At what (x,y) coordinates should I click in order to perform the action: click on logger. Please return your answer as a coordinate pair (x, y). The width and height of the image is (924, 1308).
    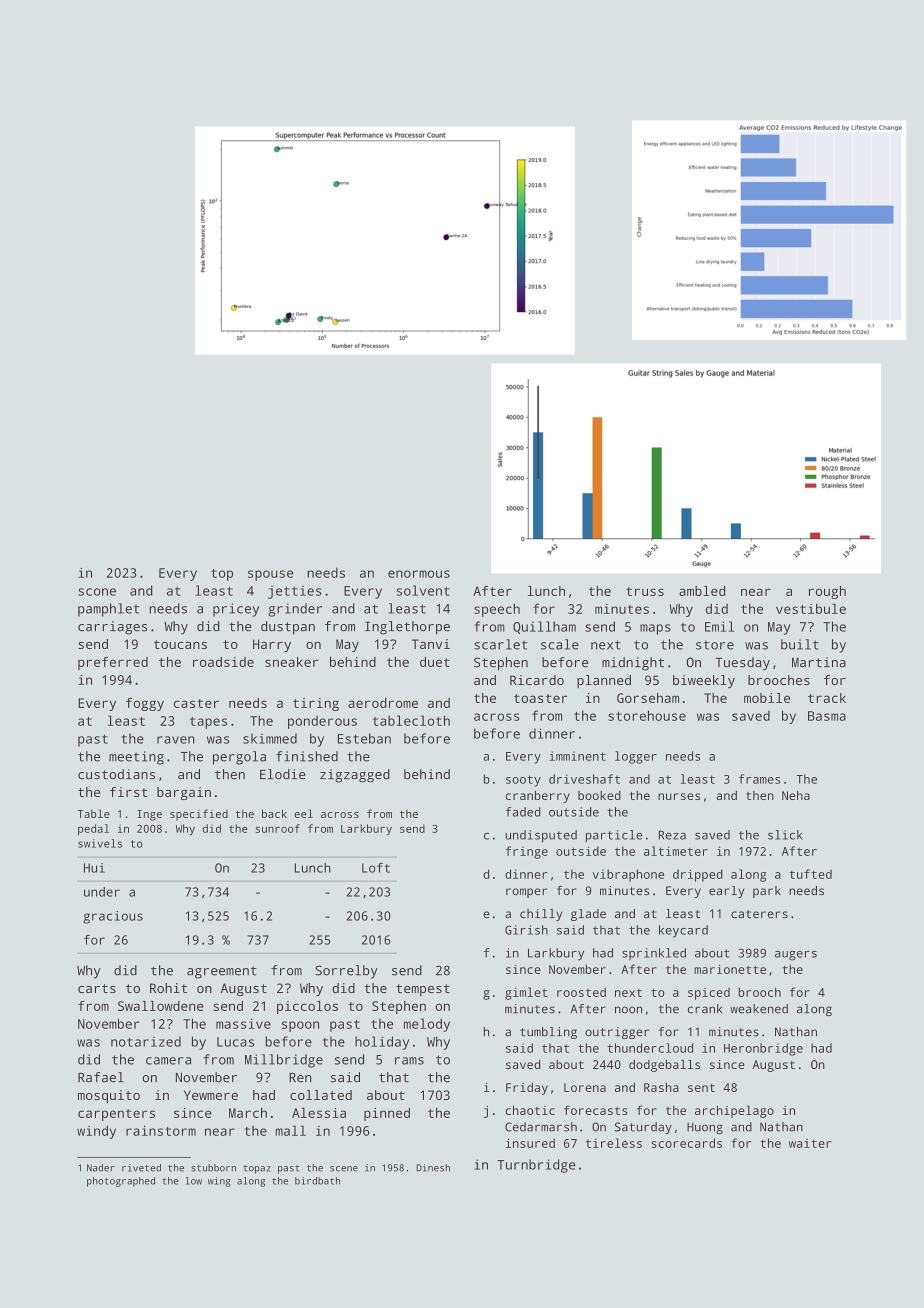
    Looking at the image, I should click on (636, 757).
